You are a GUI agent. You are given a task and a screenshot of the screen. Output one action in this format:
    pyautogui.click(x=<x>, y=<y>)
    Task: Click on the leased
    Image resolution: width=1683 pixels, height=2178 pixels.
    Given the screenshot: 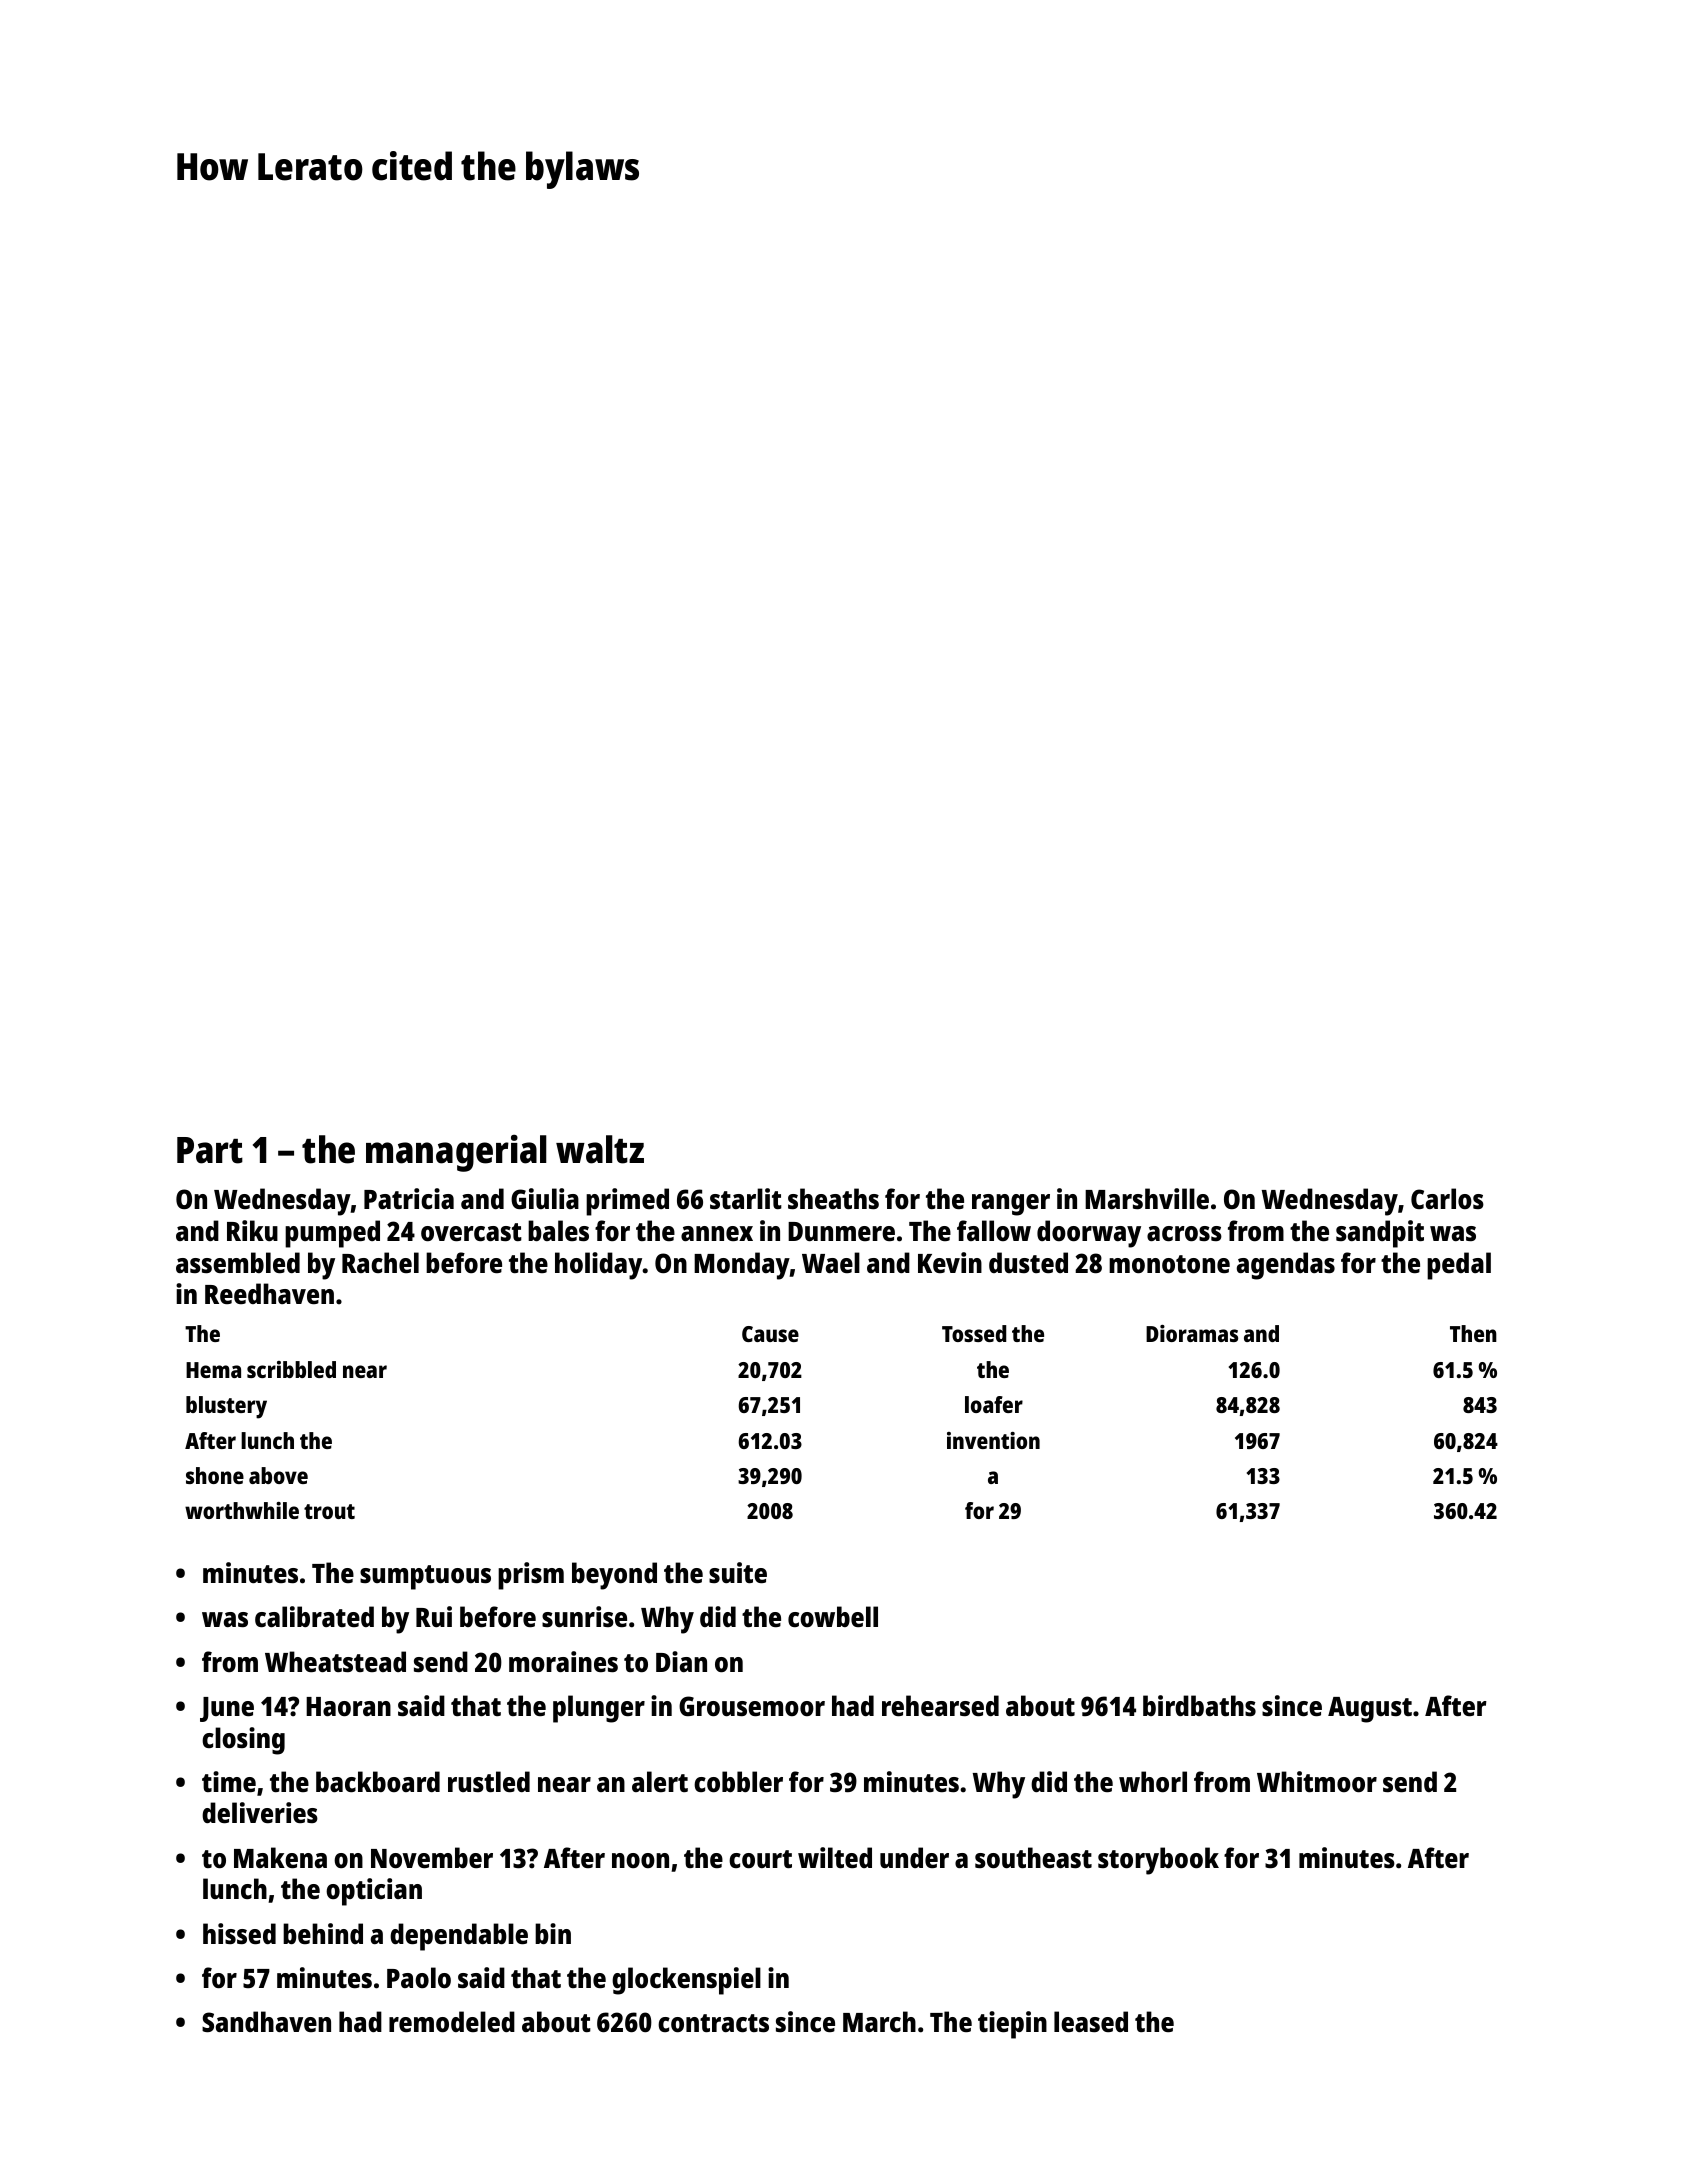 What is the action you would take?
    pyautogui.click(x=1091, y=2022)
